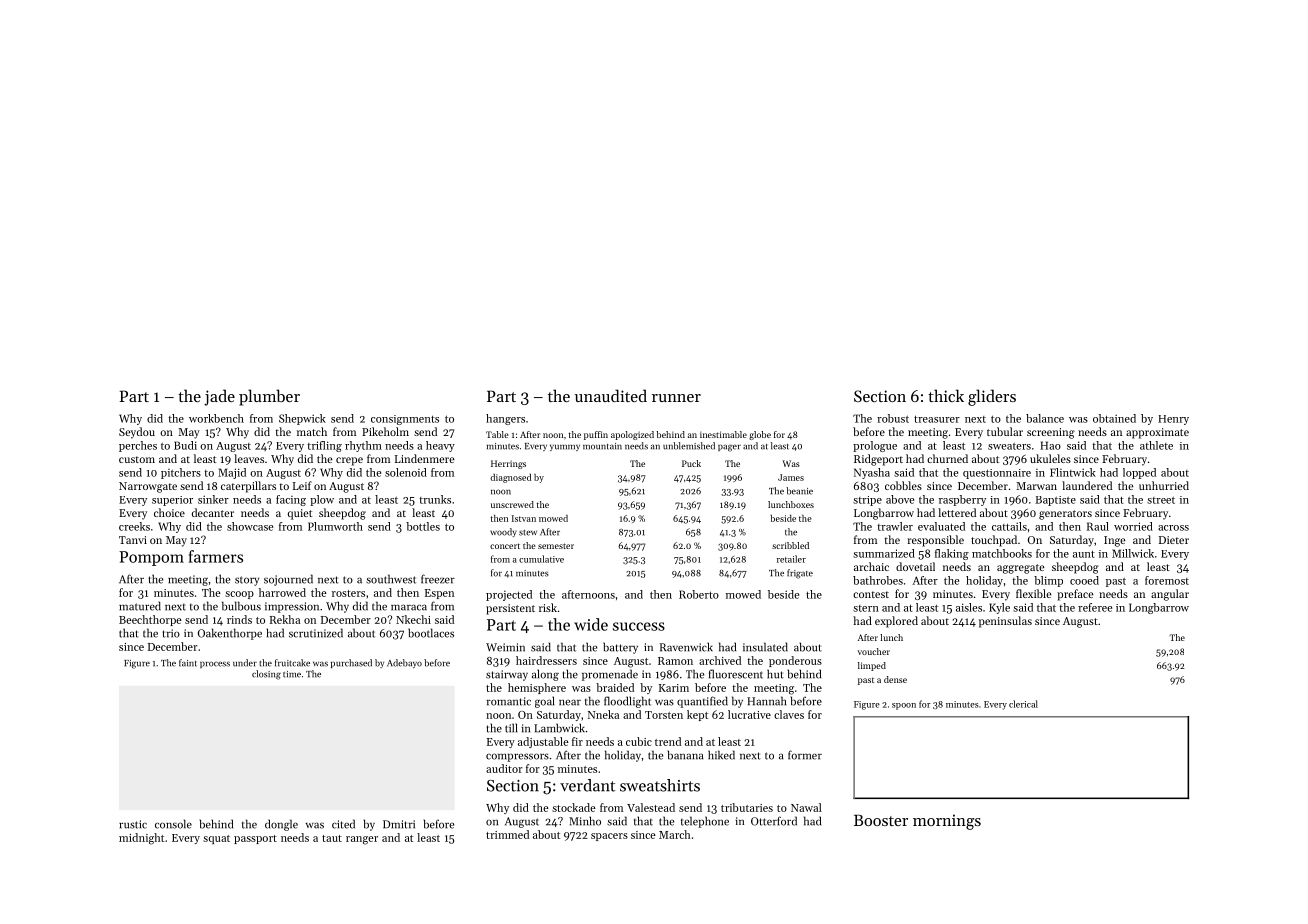 This screenshot has width=1308, height=924. I want to click on street, so click(1161, 500).
